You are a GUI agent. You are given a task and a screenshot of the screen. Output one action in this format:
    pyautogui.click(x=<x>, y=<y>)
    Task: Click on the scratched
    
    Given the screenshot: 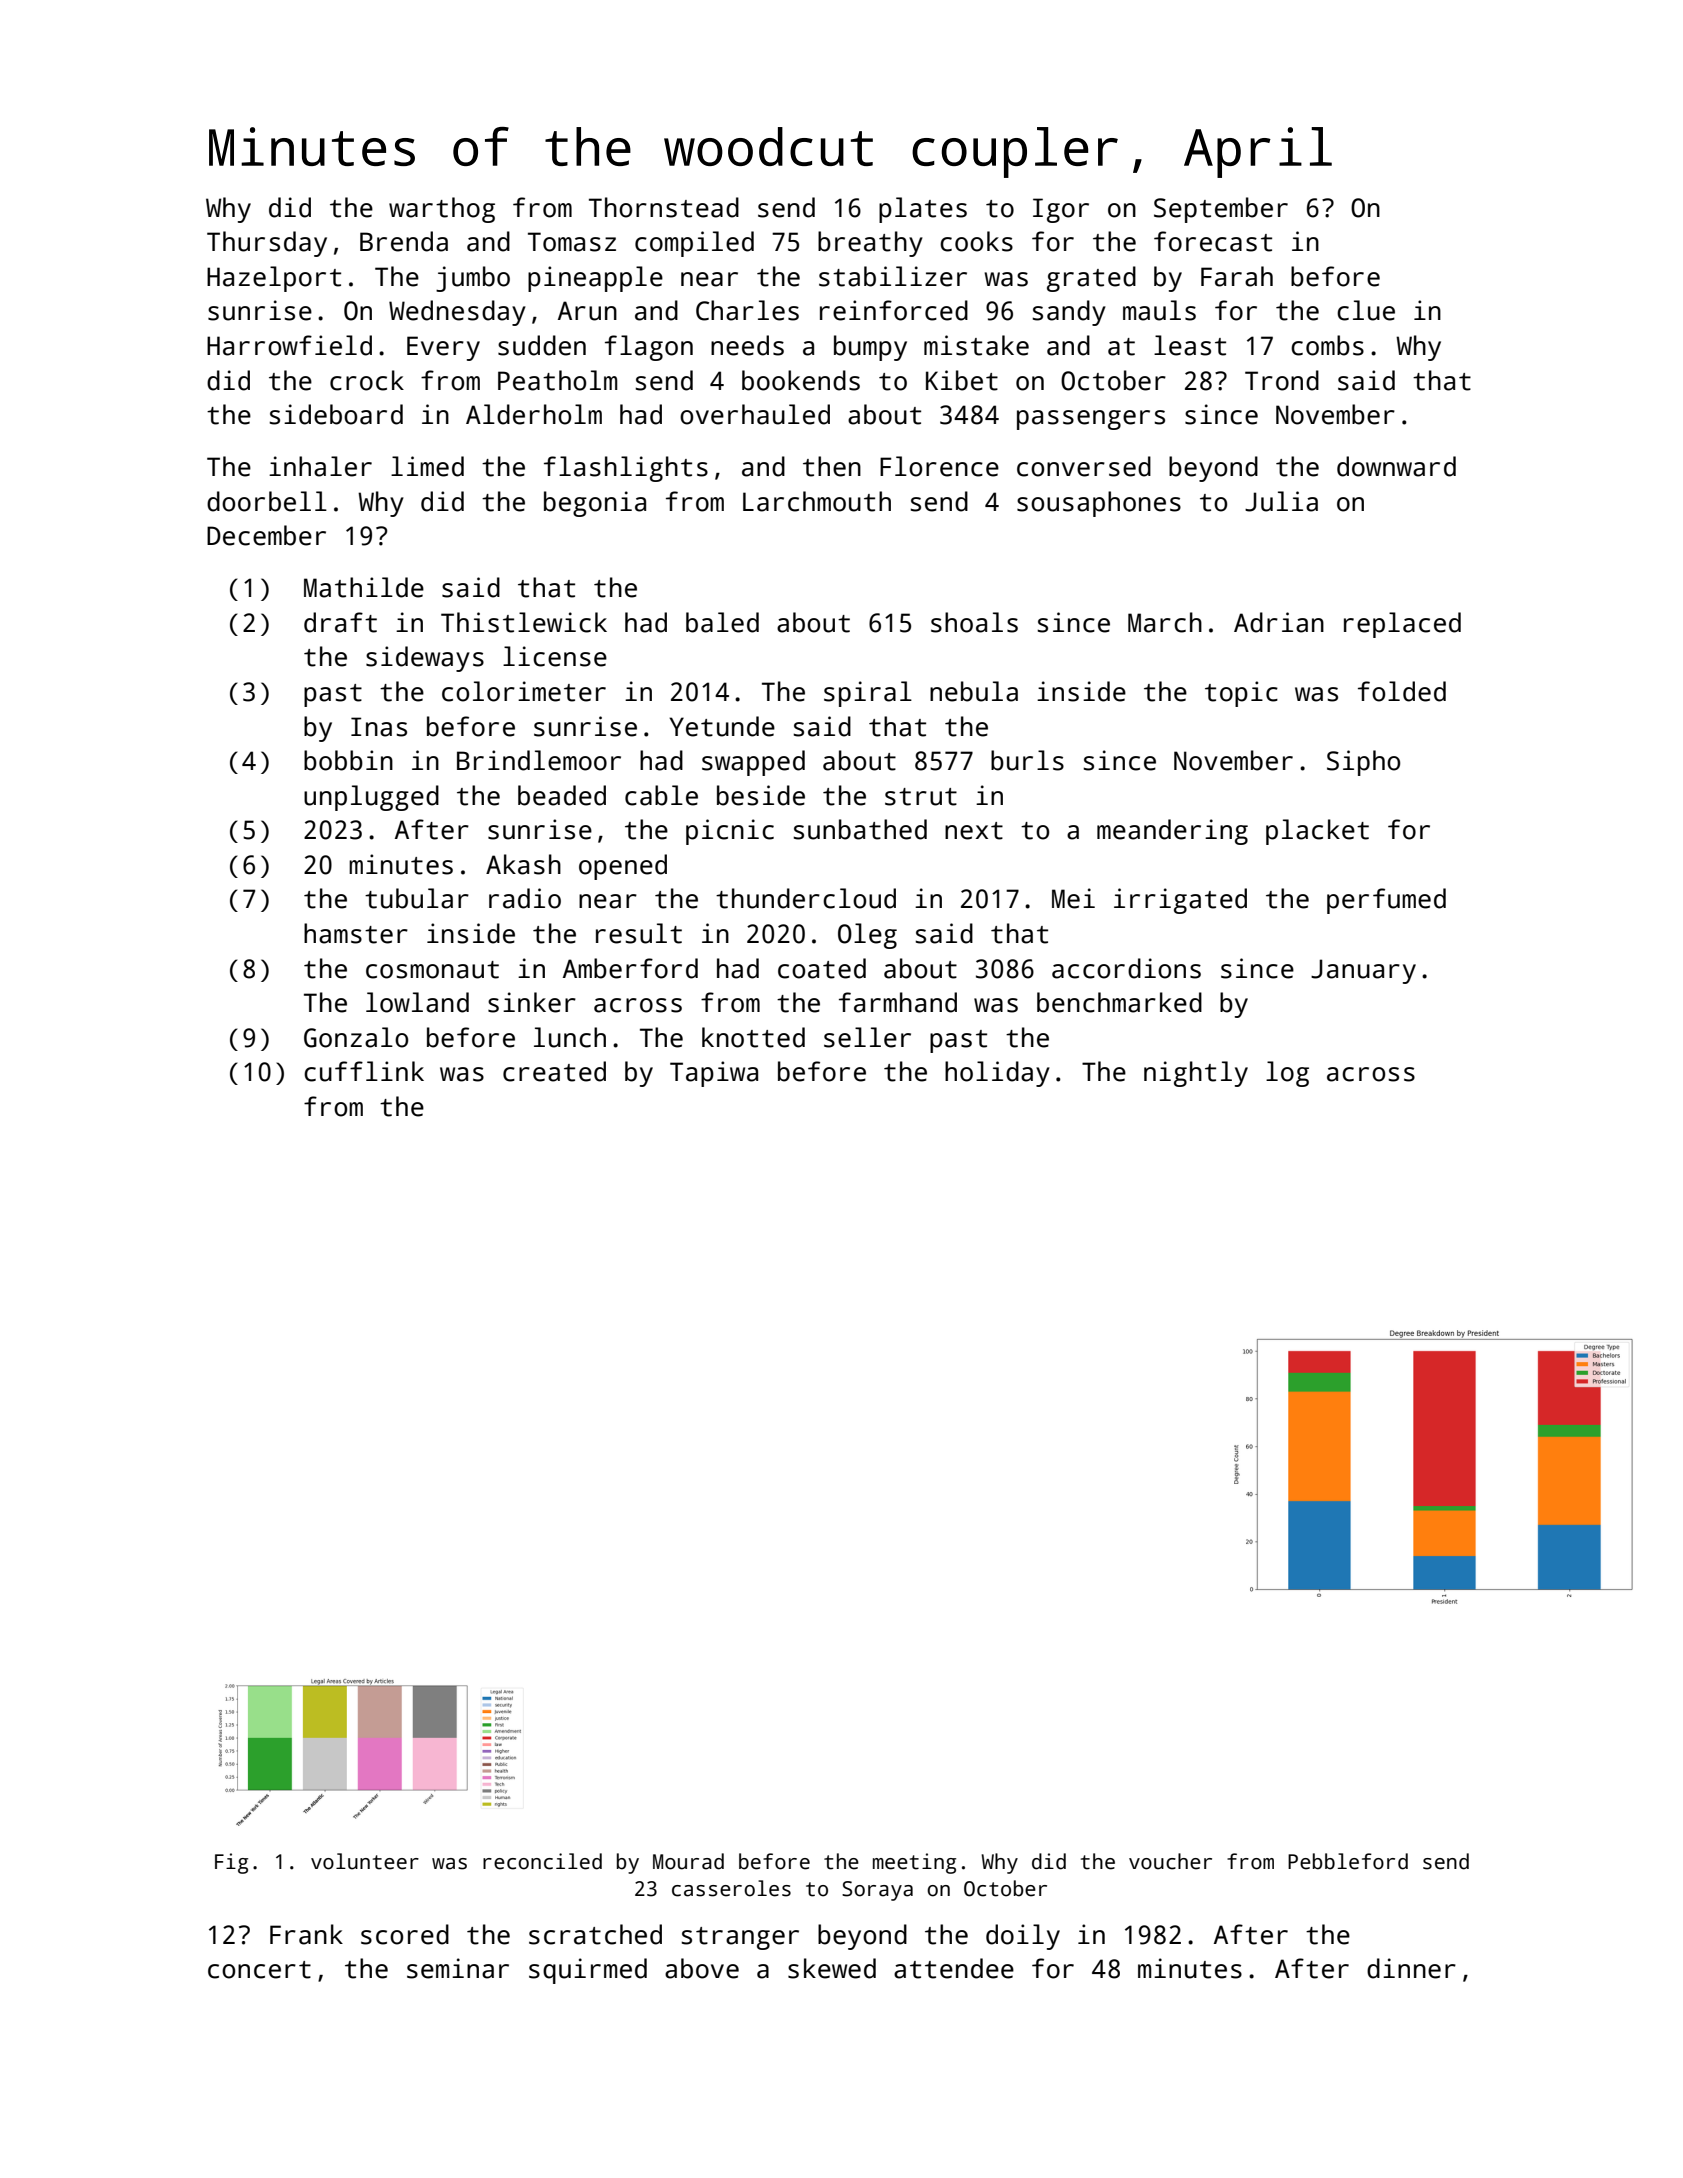 What is the action you would take?
    pyautogui.click(x=595, y=1934)
